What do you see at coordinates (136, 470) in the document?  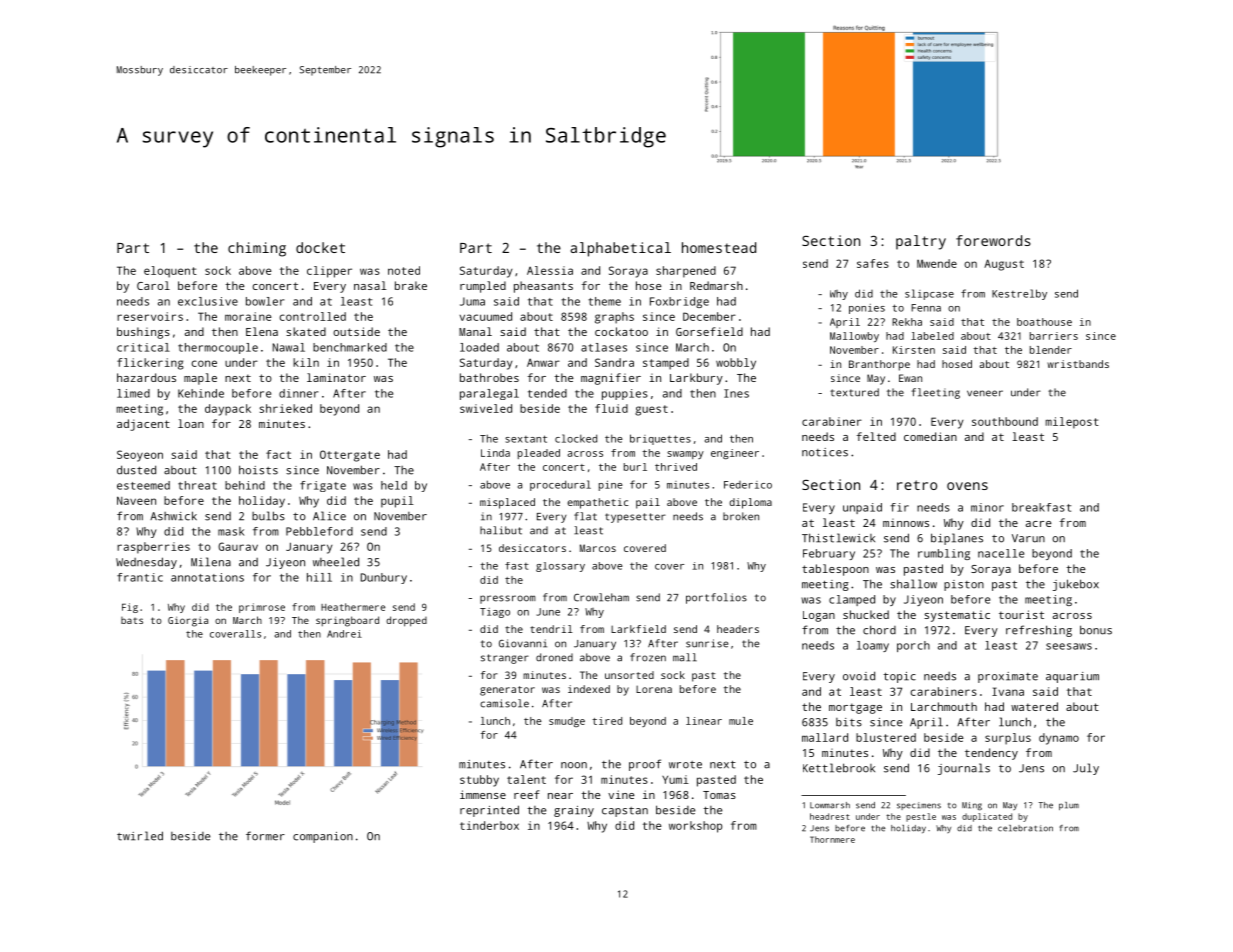 I see `dusted` at bounding box center [136, 470].
